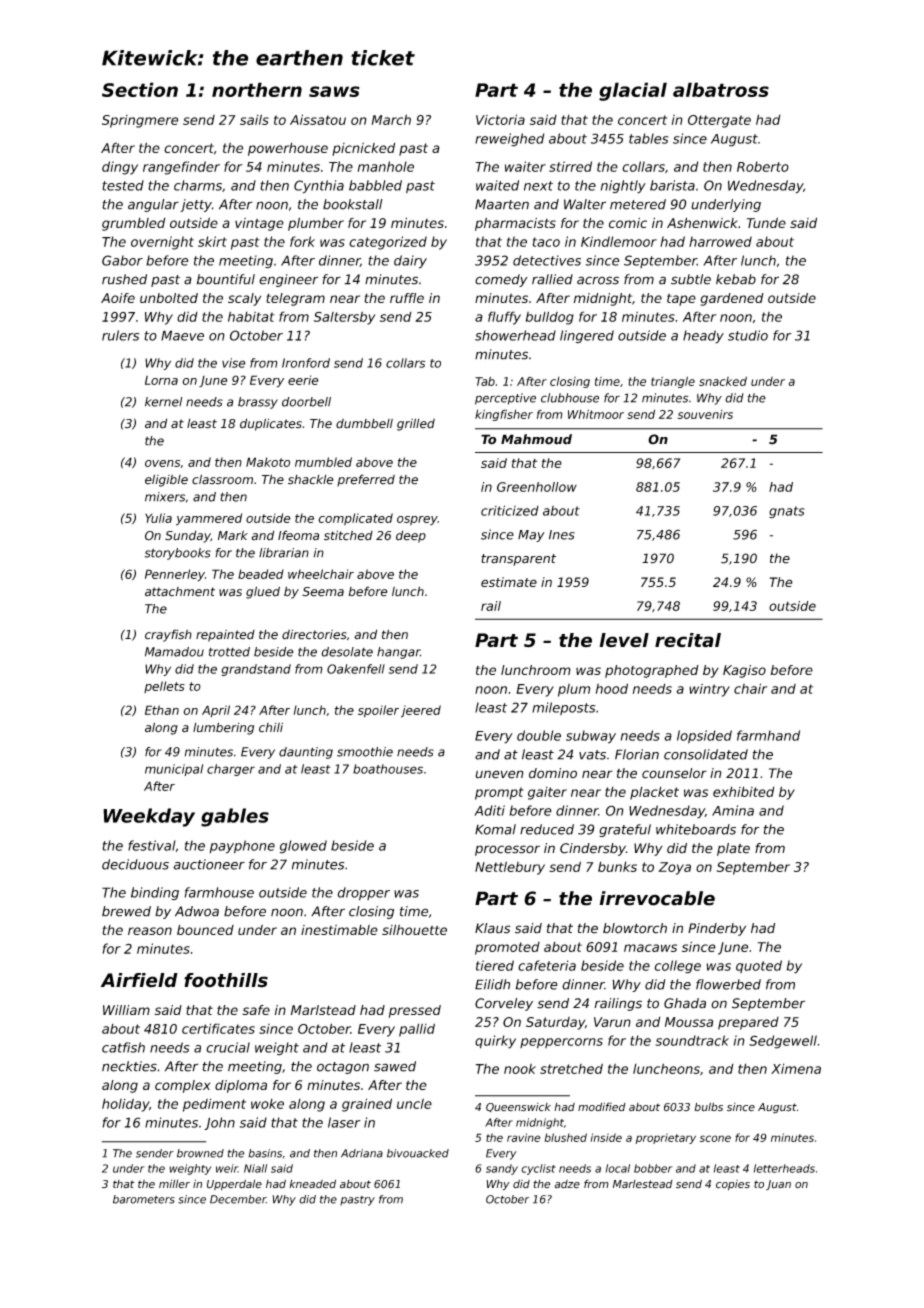  What do you see at coordinates (672, 185) in the screenshot?
I see `barista` at bounding box center [672, 185].
